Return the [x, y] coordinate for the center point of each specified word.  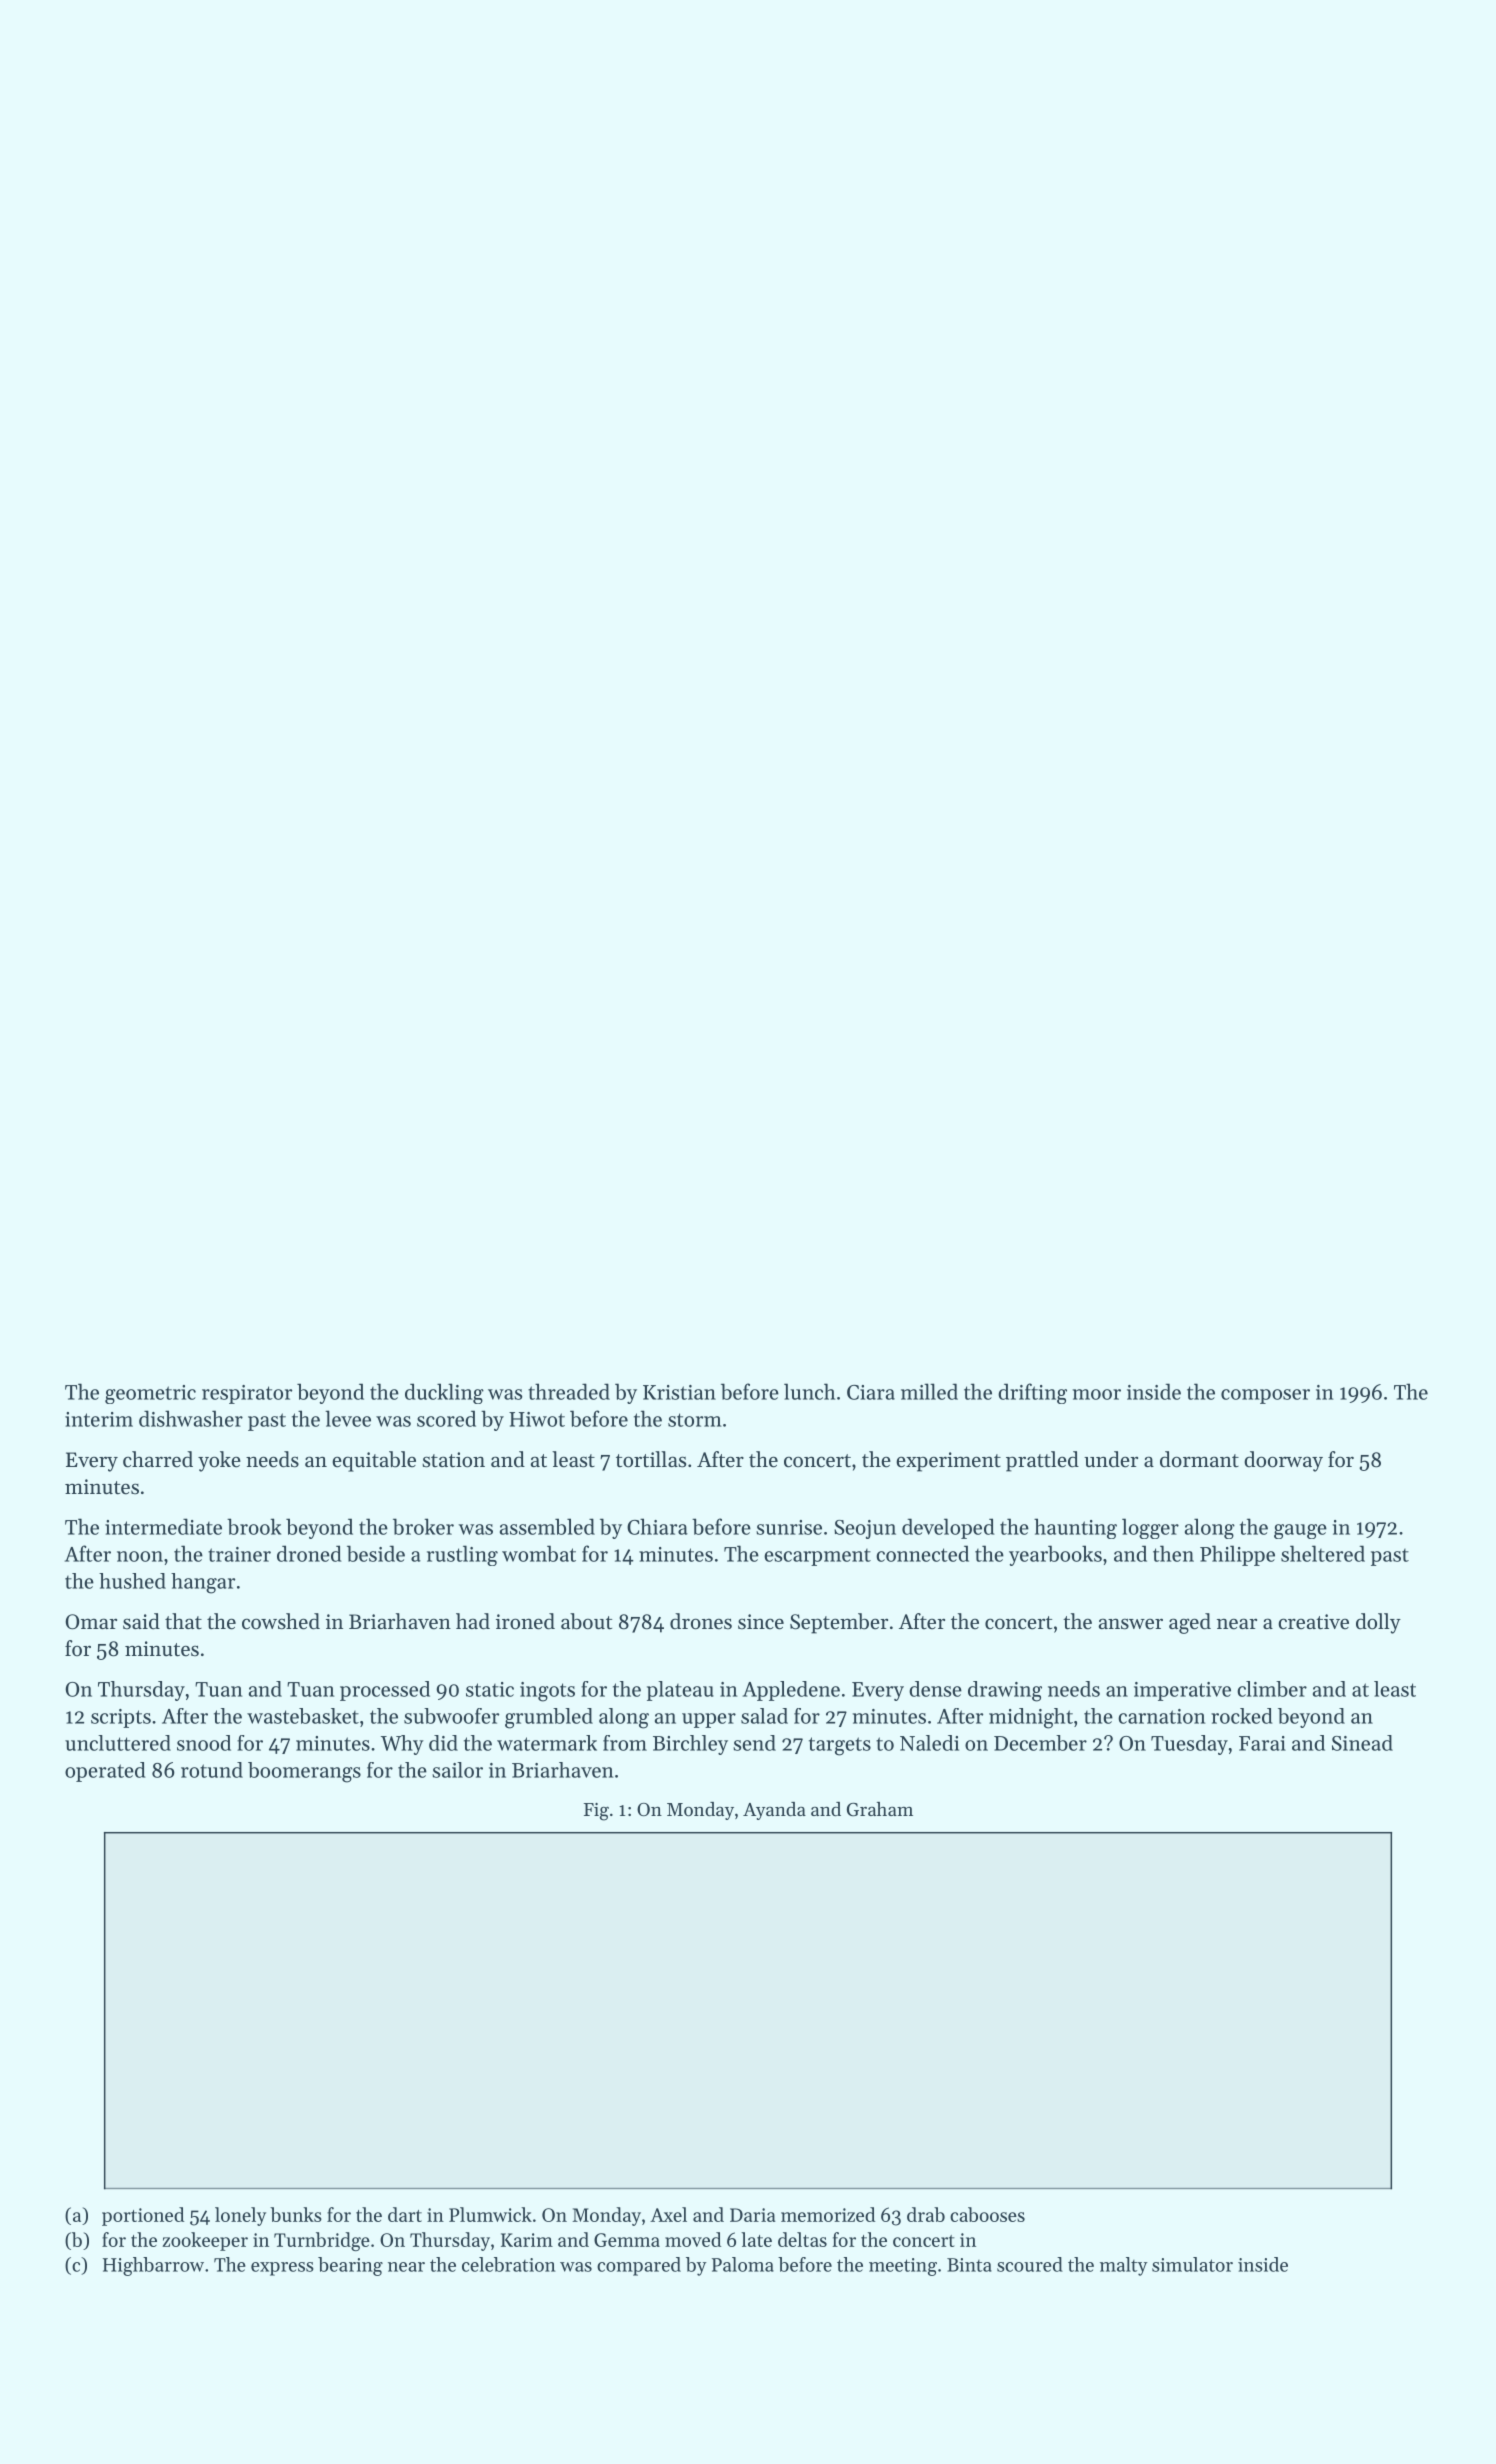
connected [922, 1553]
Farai [1262, 1743]
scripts [121, 1718]
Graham [880, 1809]
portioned [143, 2216]
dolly [1378, 1623]
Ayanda [774, 1811]
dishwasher [191, 1418]
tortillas [651, 1459]
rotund [212, 1770]
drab [926, 2214]
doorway [1283, 1461]
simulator [1192, 2264]
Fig [596, 1812]
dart [405, 2214]
